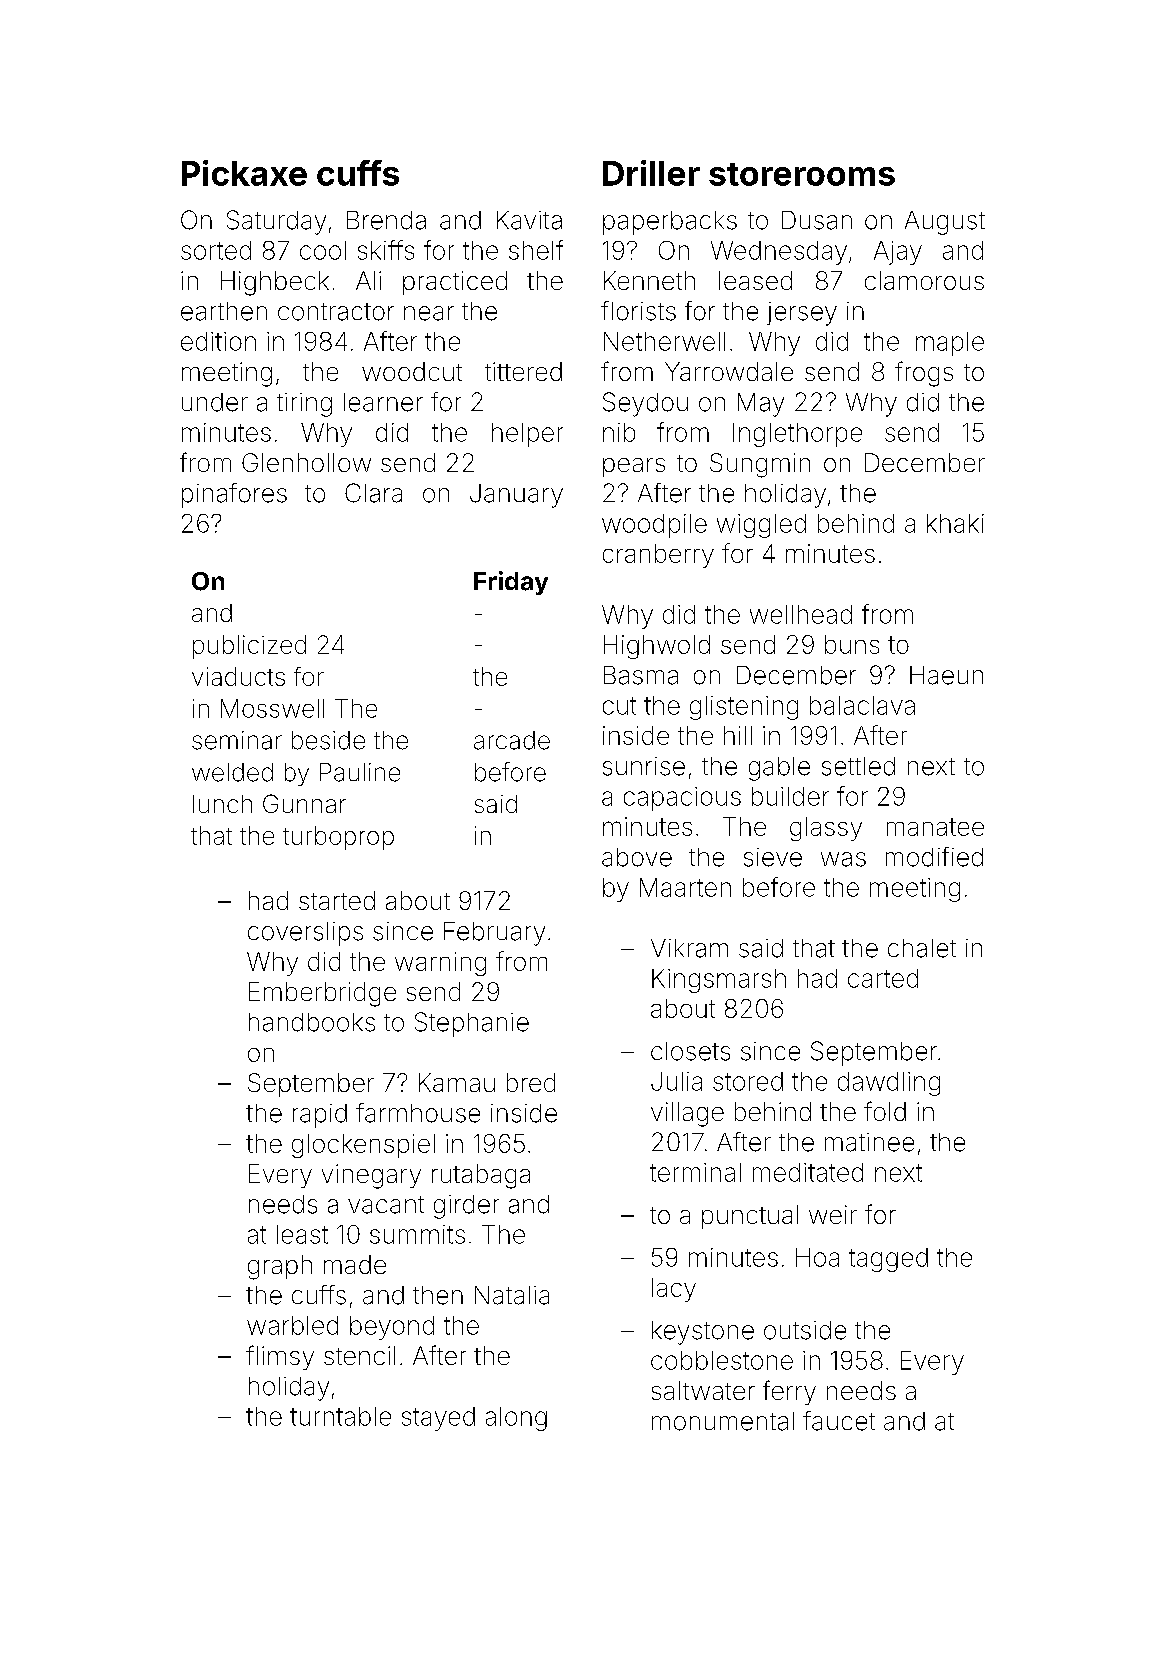  What do you see at coordinates (935, 827) in the screenshot?
I see `manatee` at bounding box center [935, 827].
